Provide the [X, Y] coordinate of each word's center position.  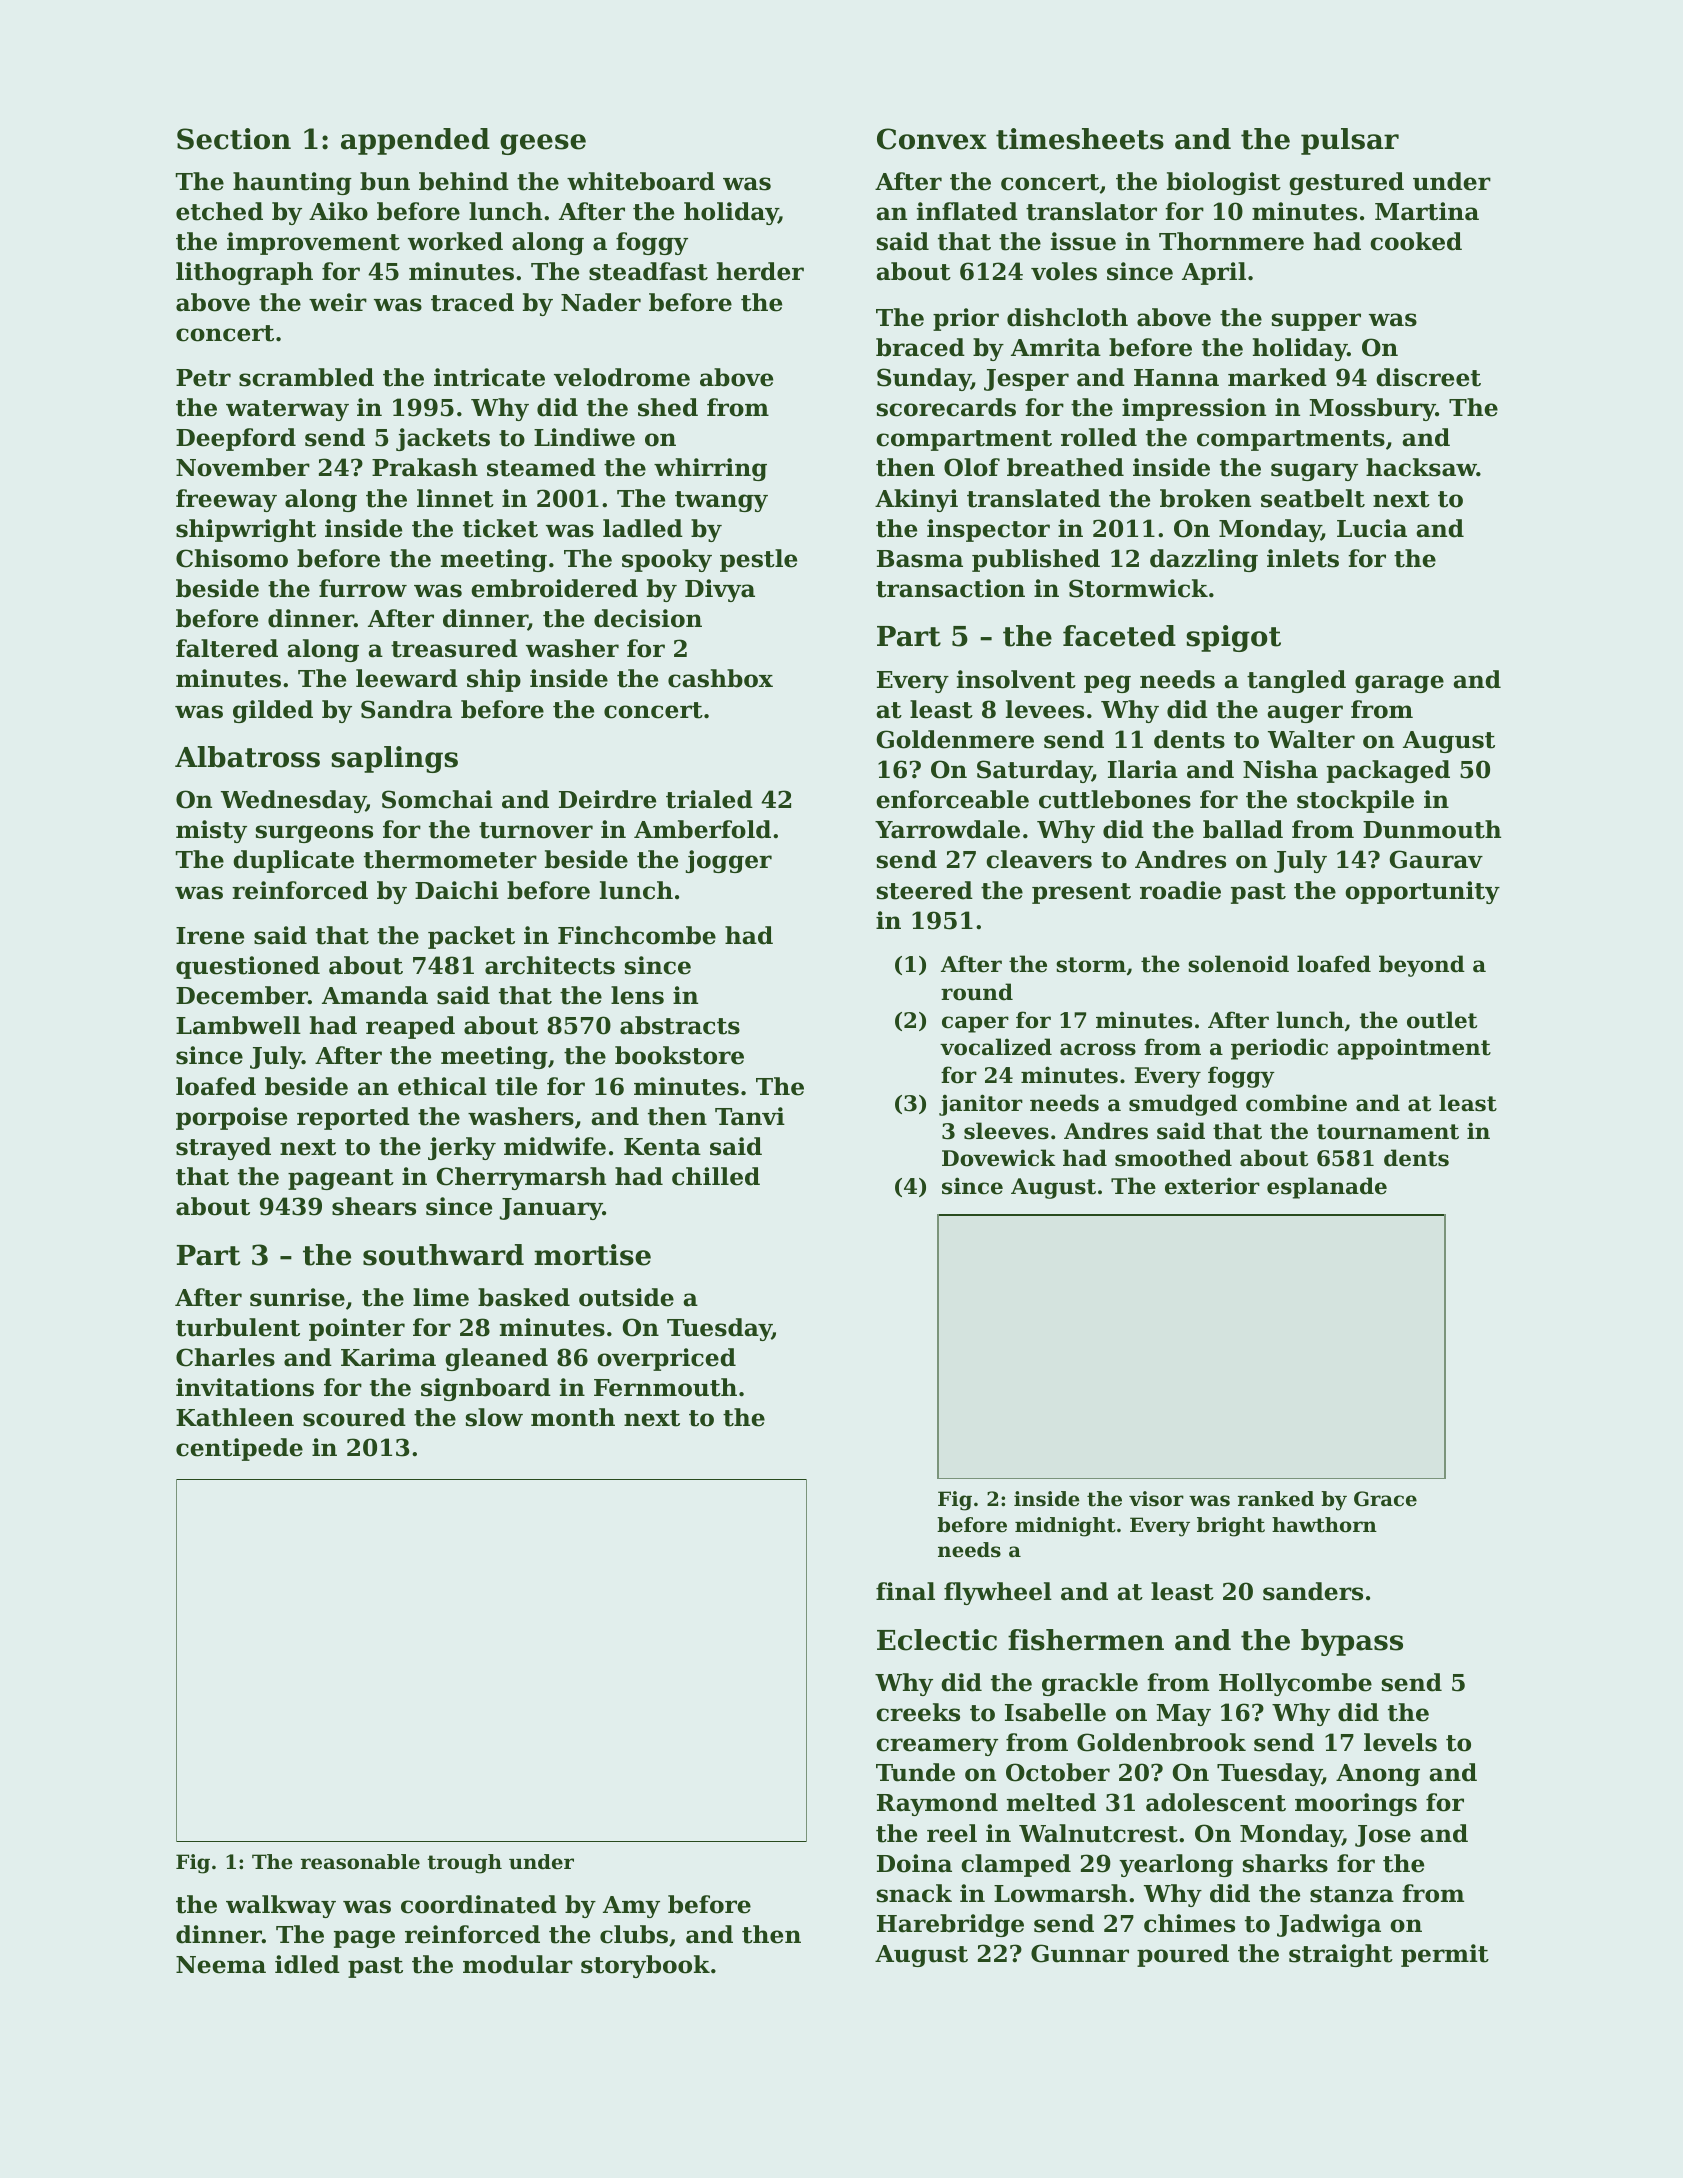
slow [494, 1417]
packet [471, 937]
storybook [645, 1966]
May [1183, 1715]
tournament [1388, 1132]
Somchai [437, 799]
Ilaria [1143, 769]
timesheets [1080, 139]
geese [543, 144]
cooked [1416, 241]
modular [518, 1964]
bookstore [679, 1055]
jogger [729, 861]
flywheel [998, 1593]
